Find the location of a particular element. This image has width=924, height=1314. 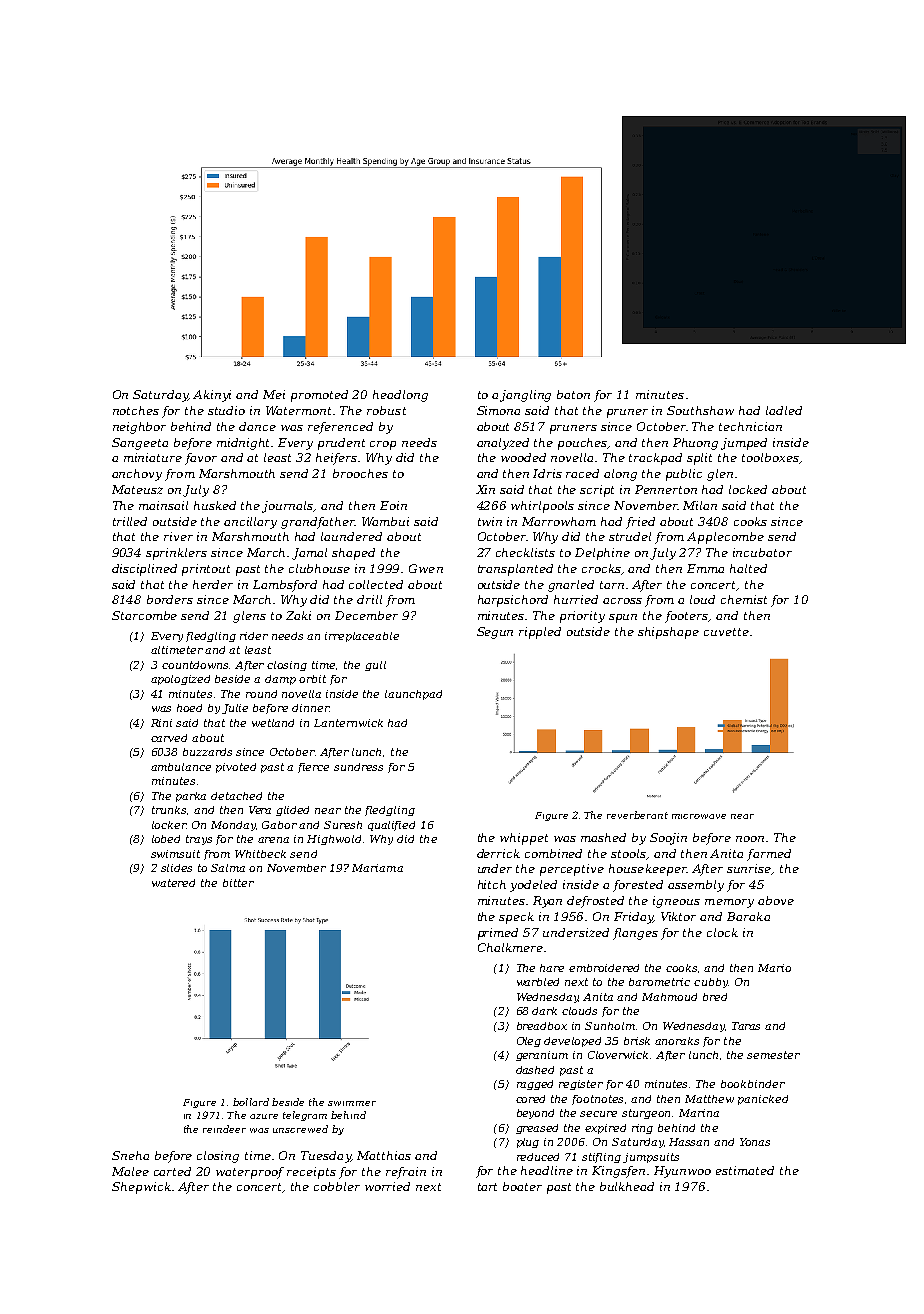

Mei is located at coordinates (274, 394).
